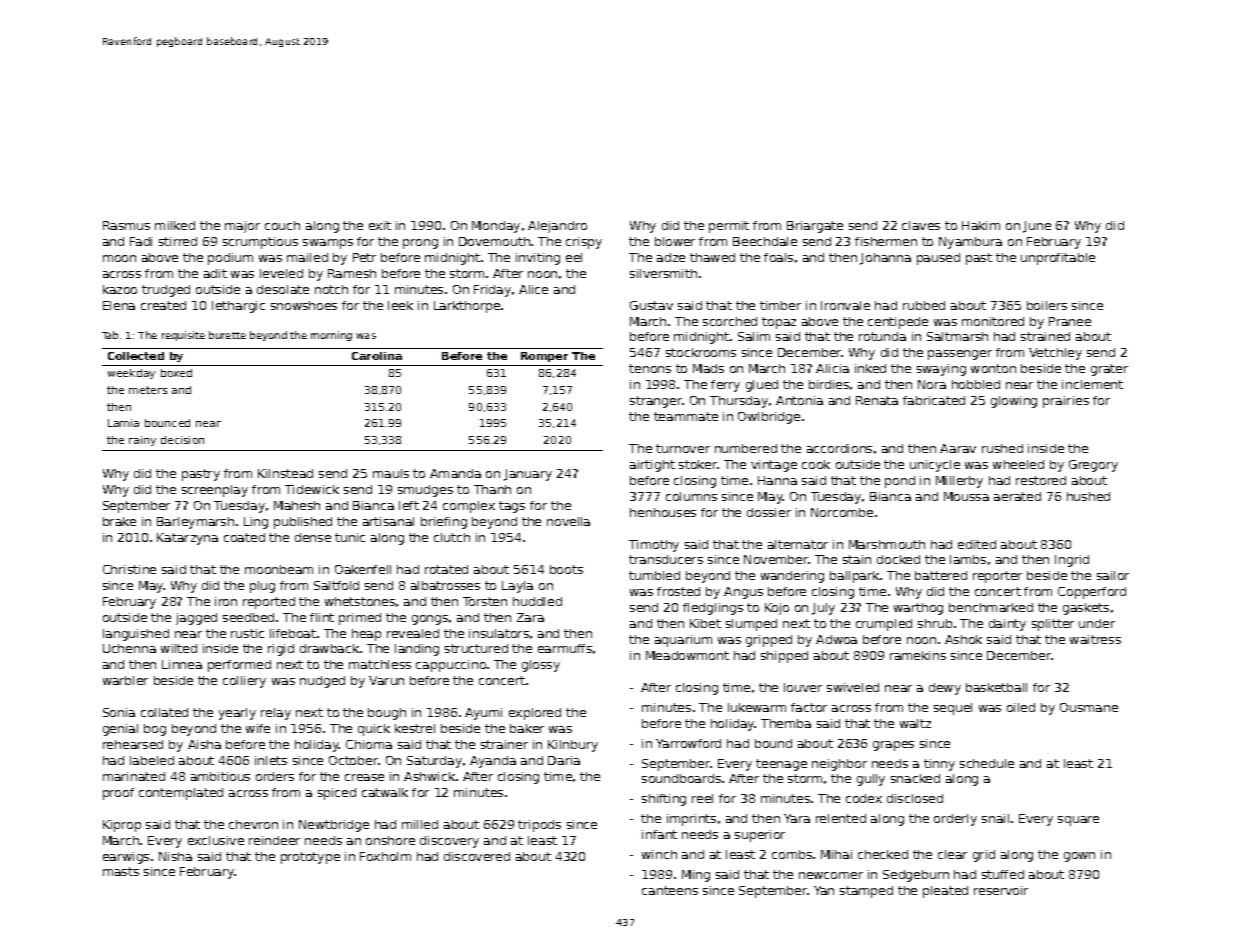  Describe the element at coordinates (126, 225) in the screenshot. I see `Rasmus` at that location.
